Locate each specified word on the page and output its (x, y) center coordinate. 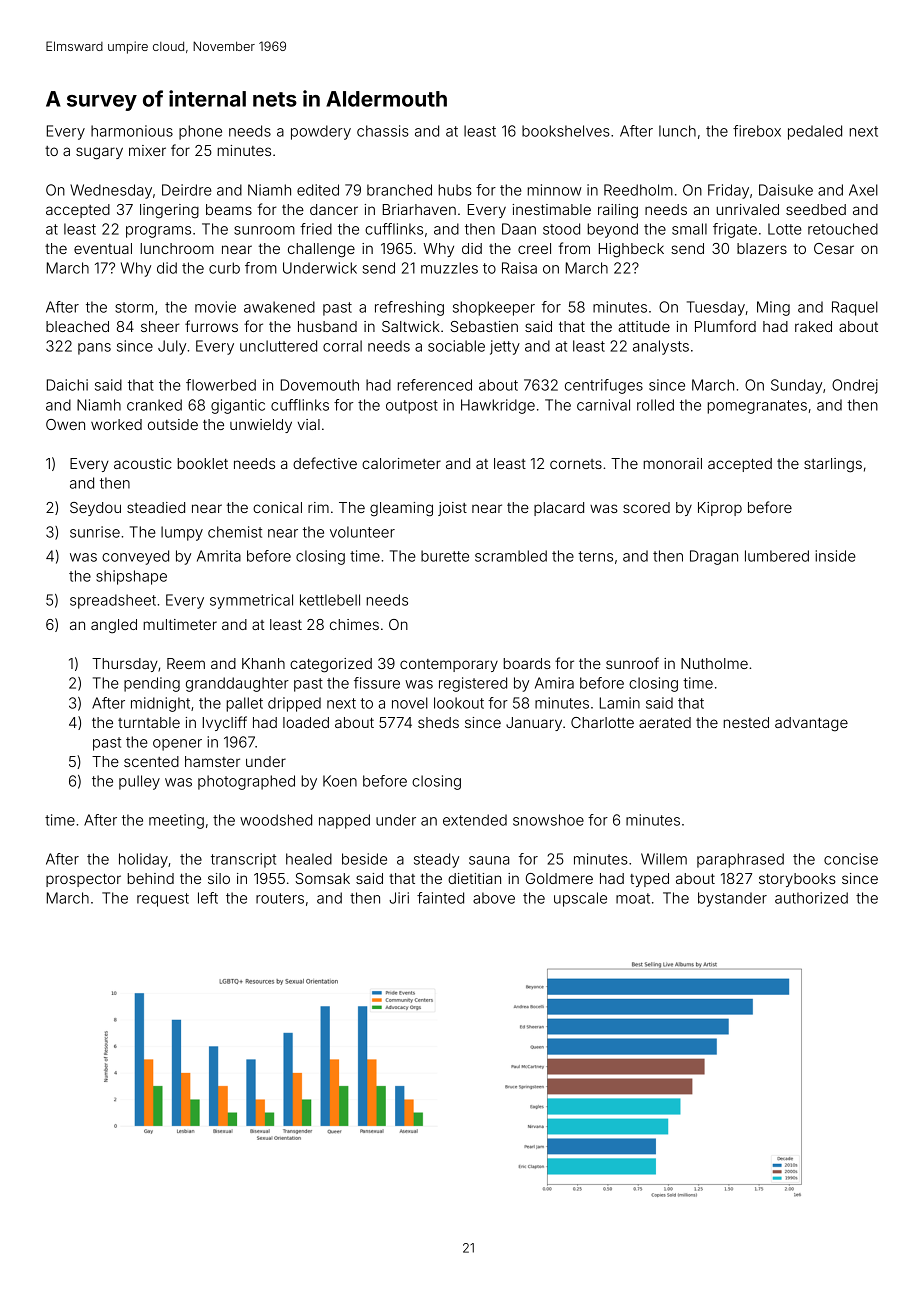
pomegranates (757, 407)
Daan (519, 229)
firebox (757, 131)
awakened (279, 307)
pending (152, 684)
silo (219, 878)
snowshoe (548, 820)
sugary (99, 153)
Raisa (519, 268)
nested (746, 722)
